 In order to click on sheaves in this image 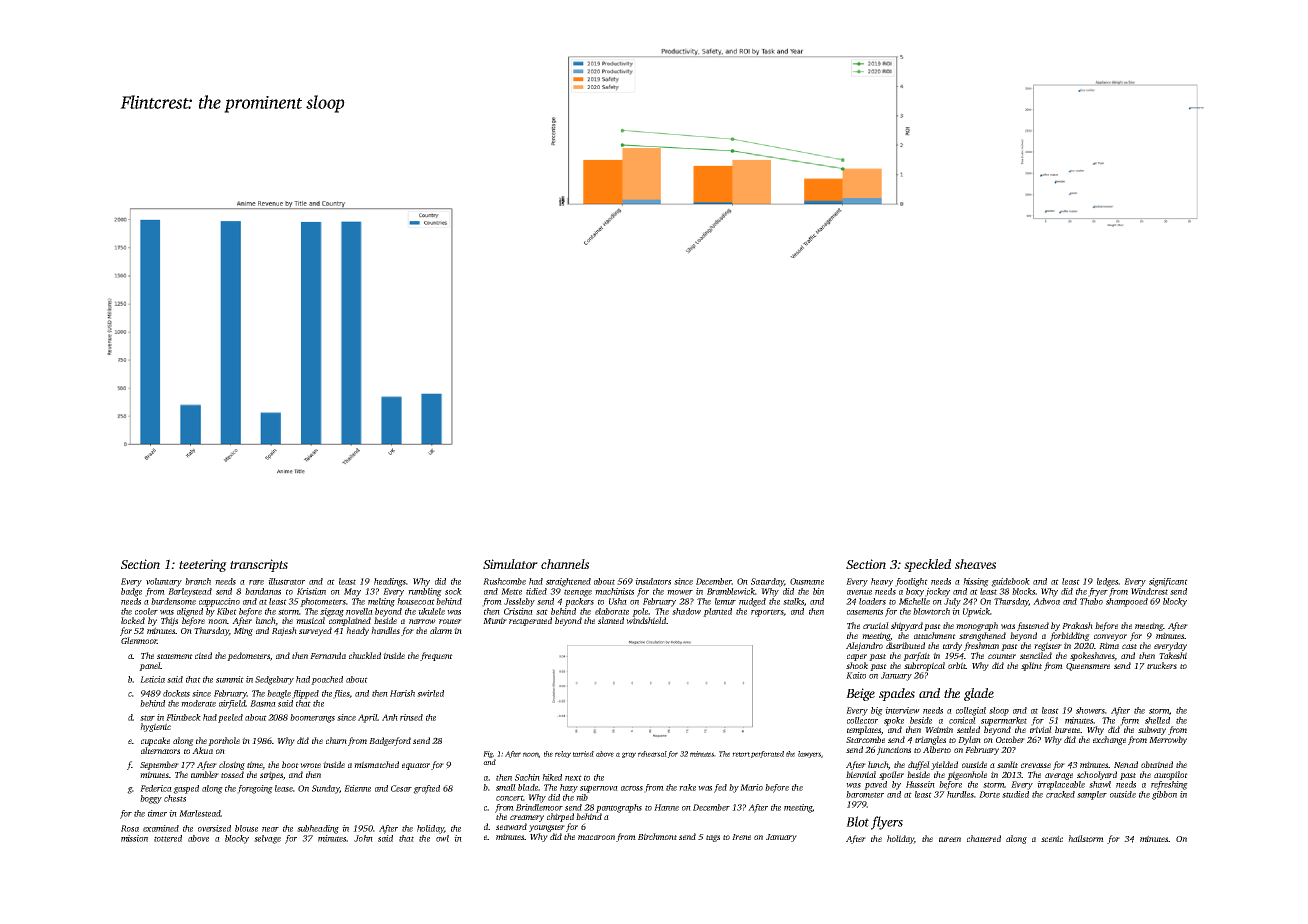, I will do `click(975, 564)`.
